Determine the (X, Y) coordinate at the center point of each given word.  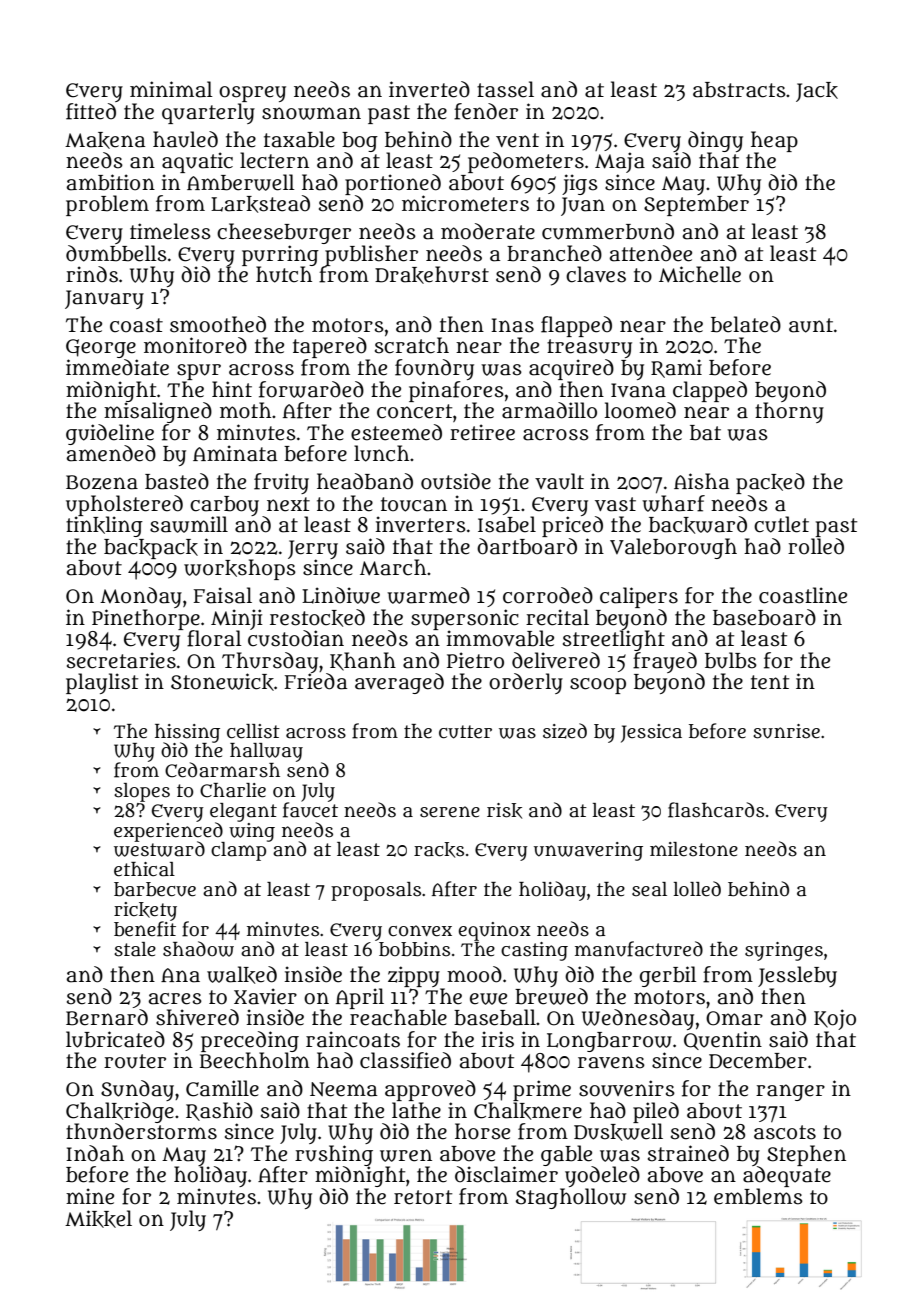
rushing (334, 1155)
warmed (428, 595)
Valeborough (673, 548)
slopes (142, 792)
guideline (110, 434)
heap (774, 141)
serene (450, 812)
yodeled (602, 1176)
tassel (505, 89)
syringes (784, 951)
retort (423, 1197)
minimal (171, 89)
